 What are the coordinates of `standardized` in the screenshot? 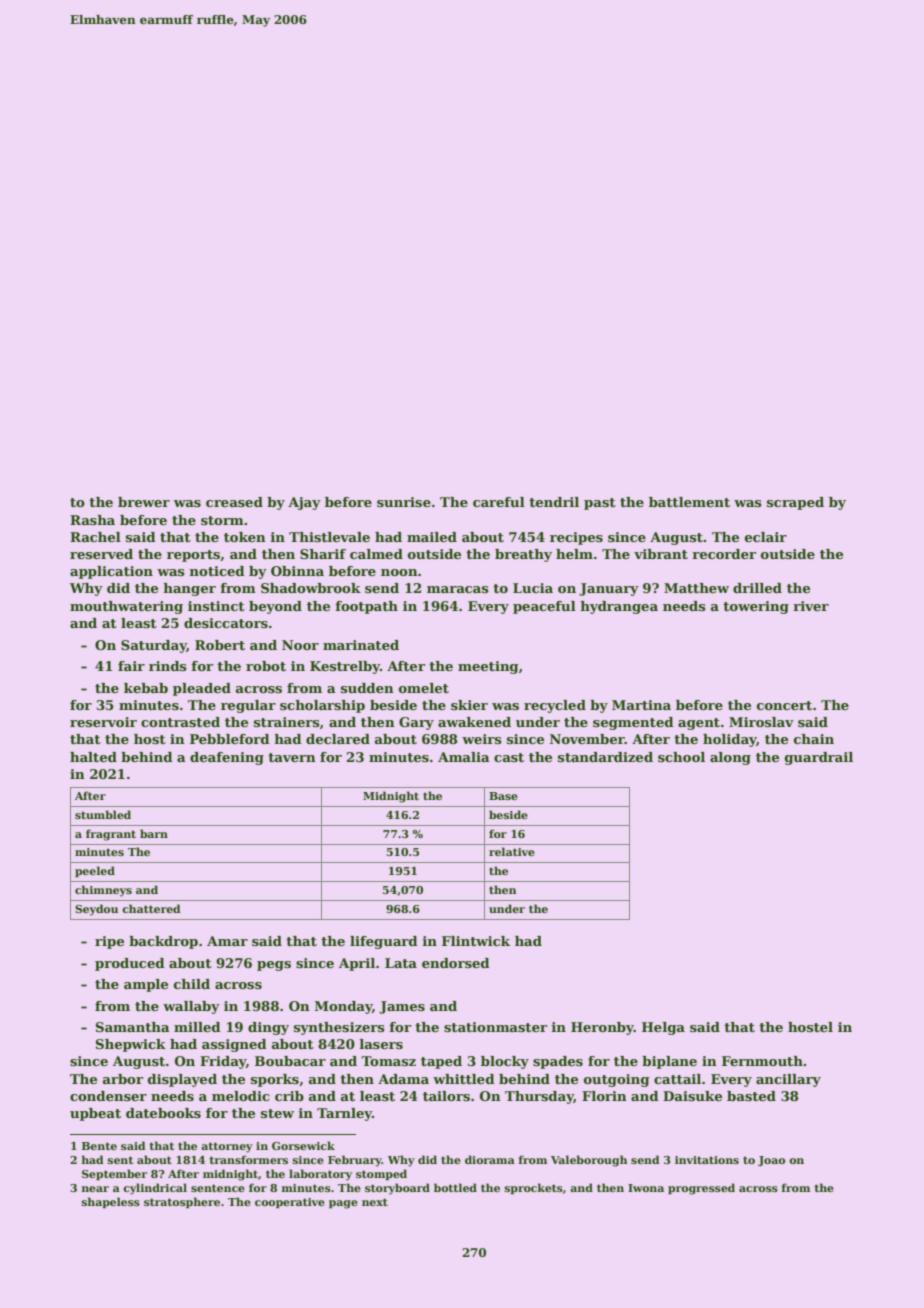 It's located at (605, 757).
